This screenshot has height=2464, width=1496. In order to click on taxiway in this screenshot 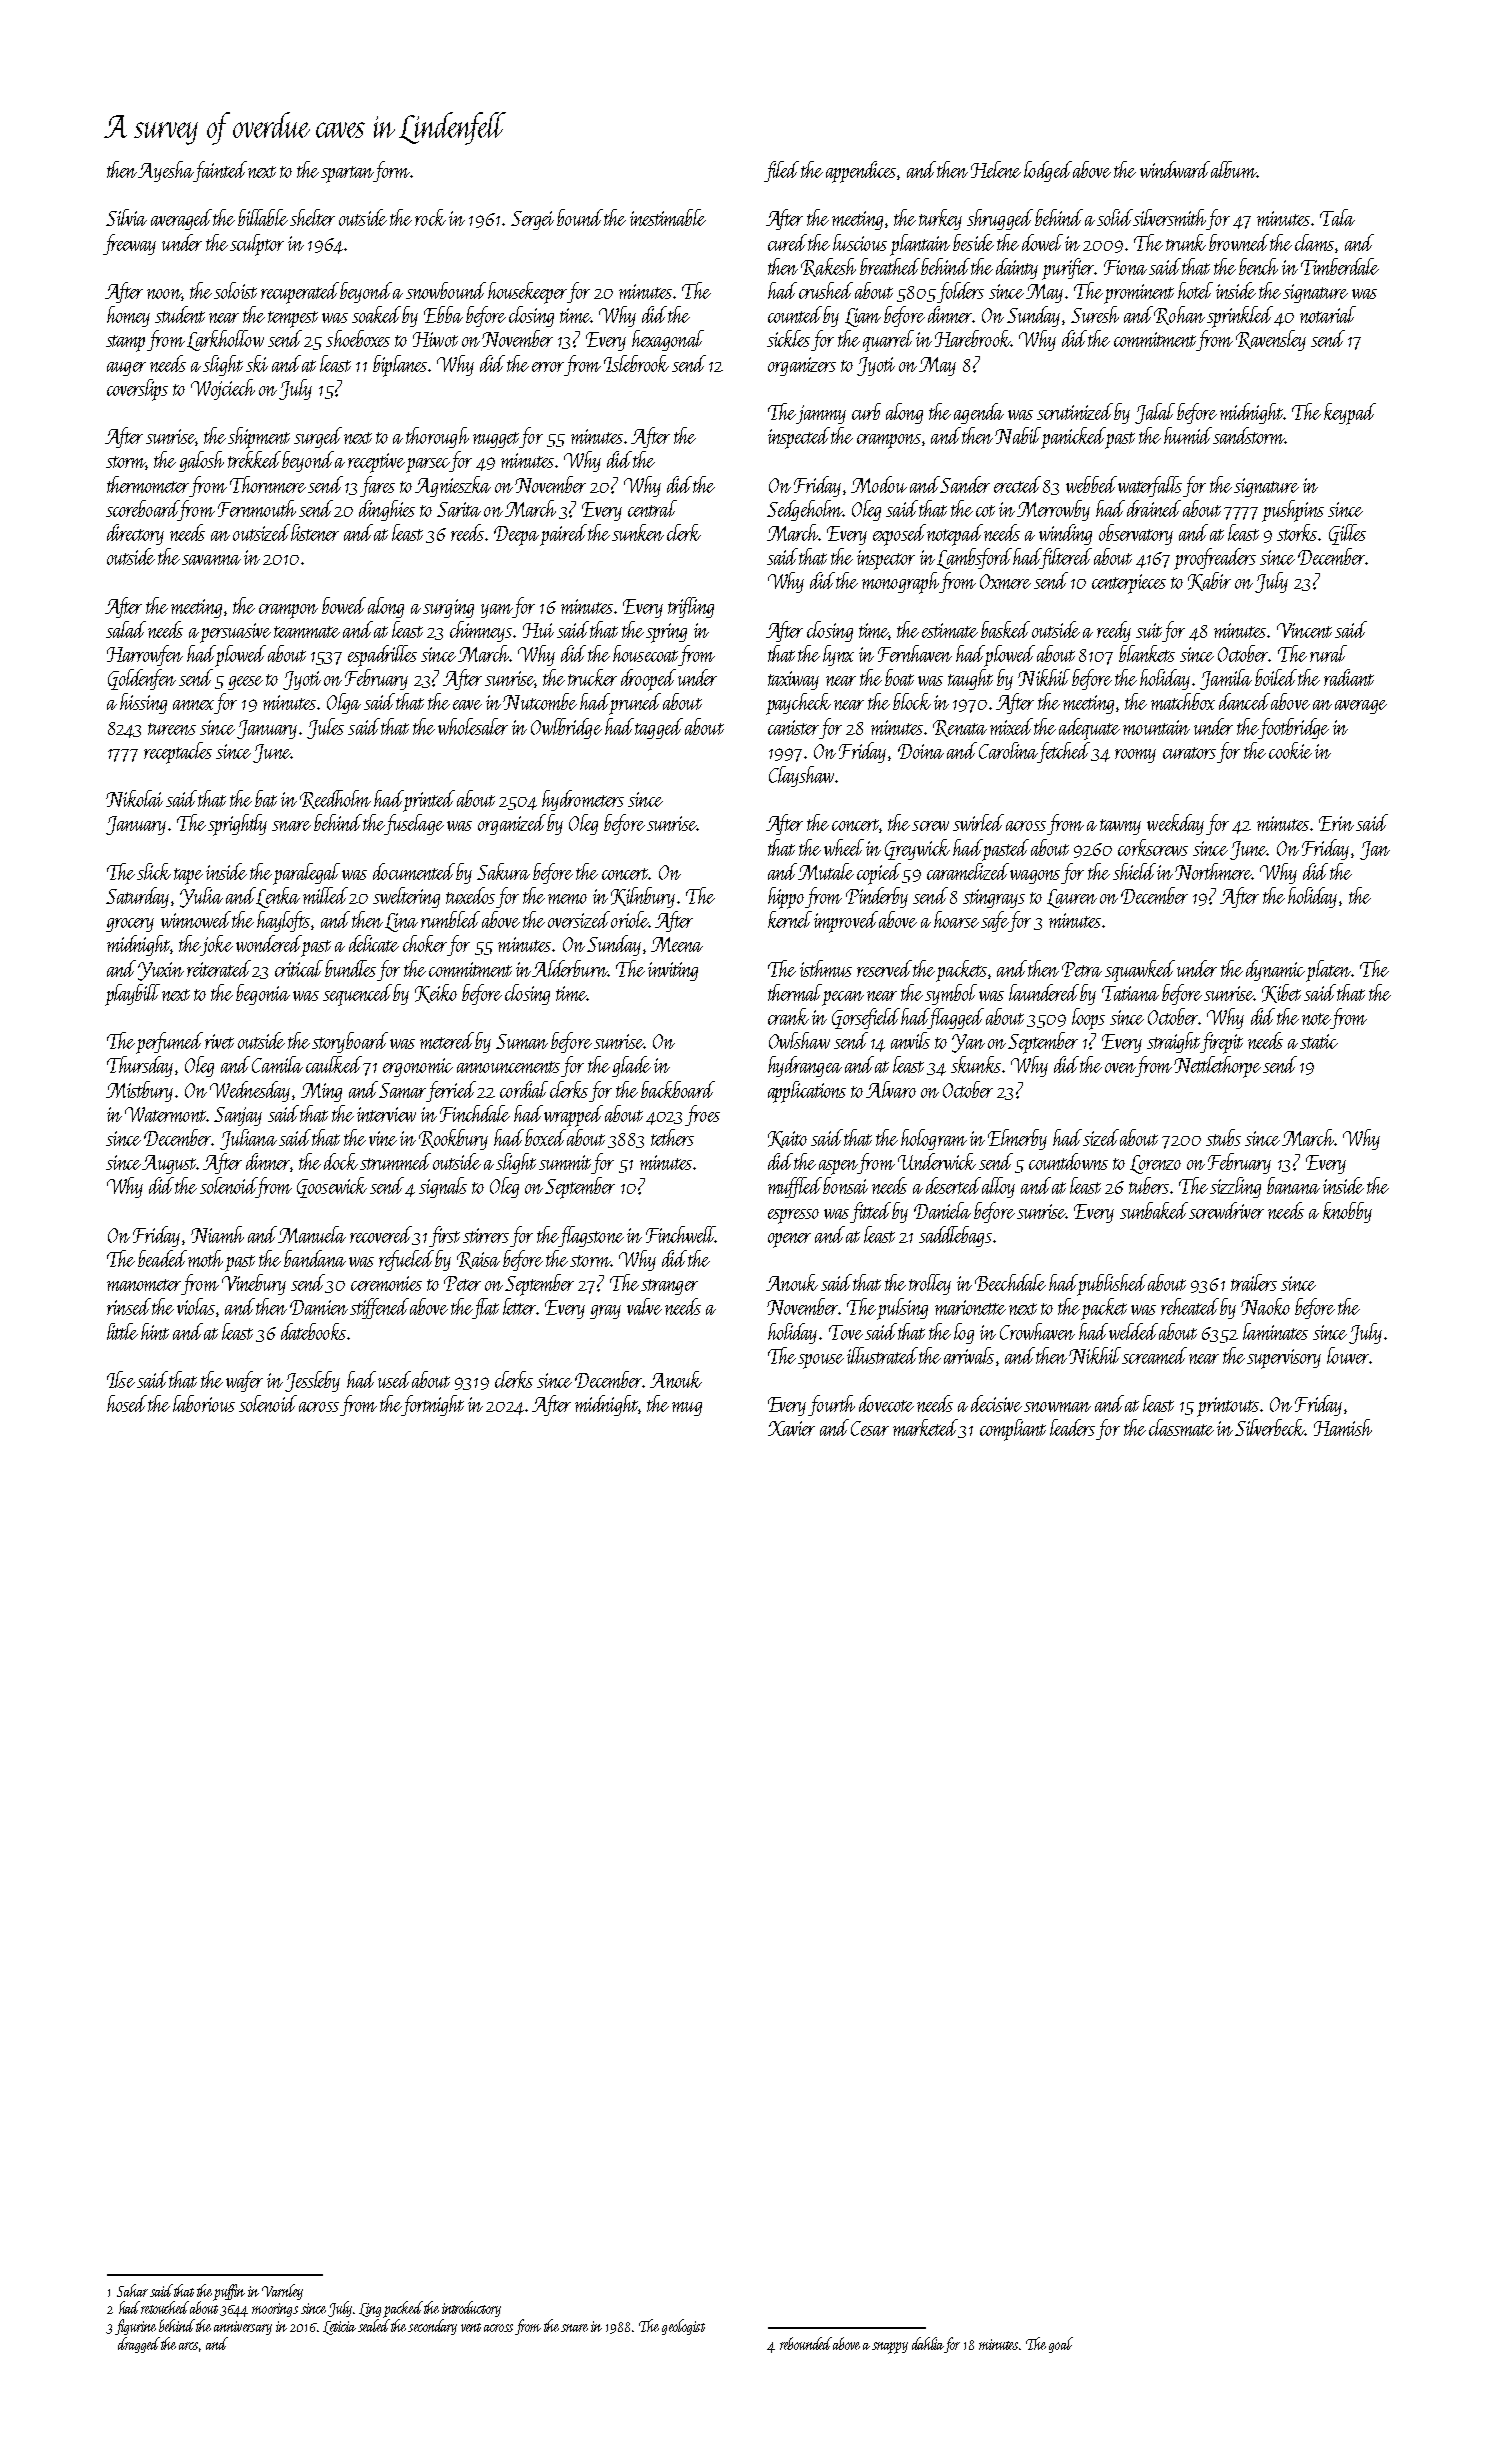, I will do `click(793, 680)`.
